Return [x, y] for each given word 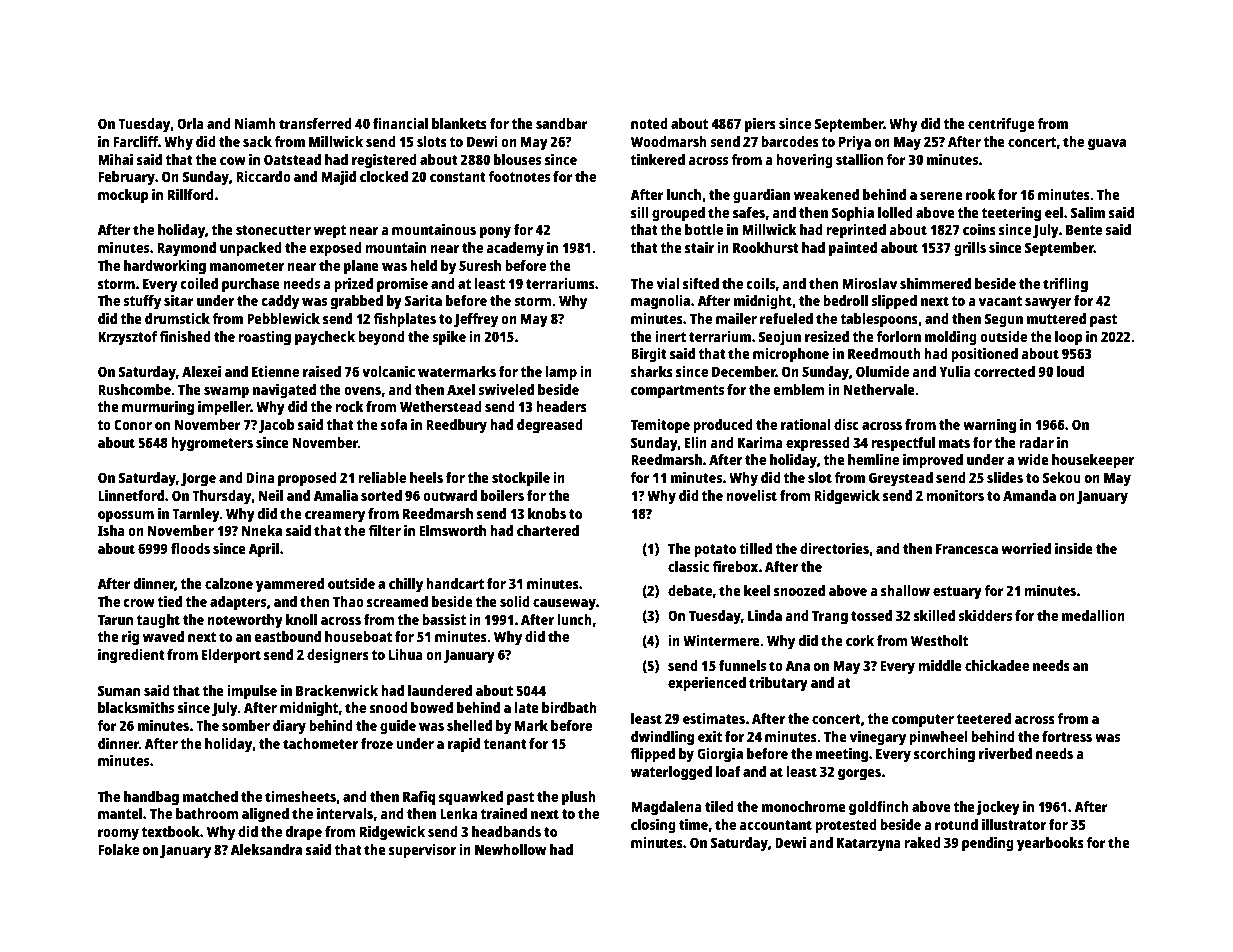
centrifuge [1001, 125]
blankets [459, 123]
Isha [111, 530]
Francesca [967, 548]
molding [951, 338]
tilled [756, 548]
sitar [179, 300]
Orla [190, 123]
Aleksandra [266, 849]
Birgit [649, 355]
